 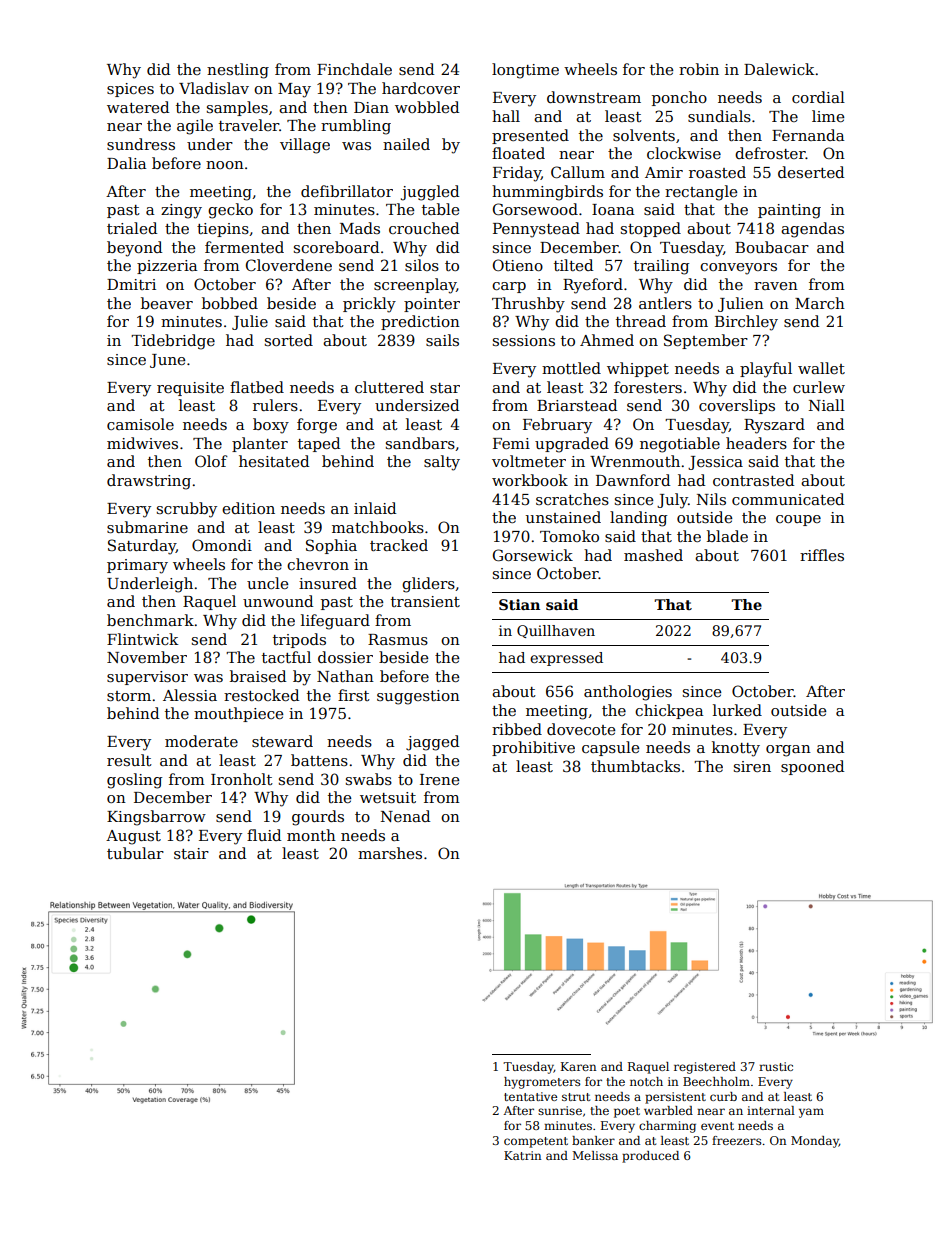 What do you see at coordinates (135, 853) in the screenshot?
I see `tubular` at bounding box center [135, 853].
